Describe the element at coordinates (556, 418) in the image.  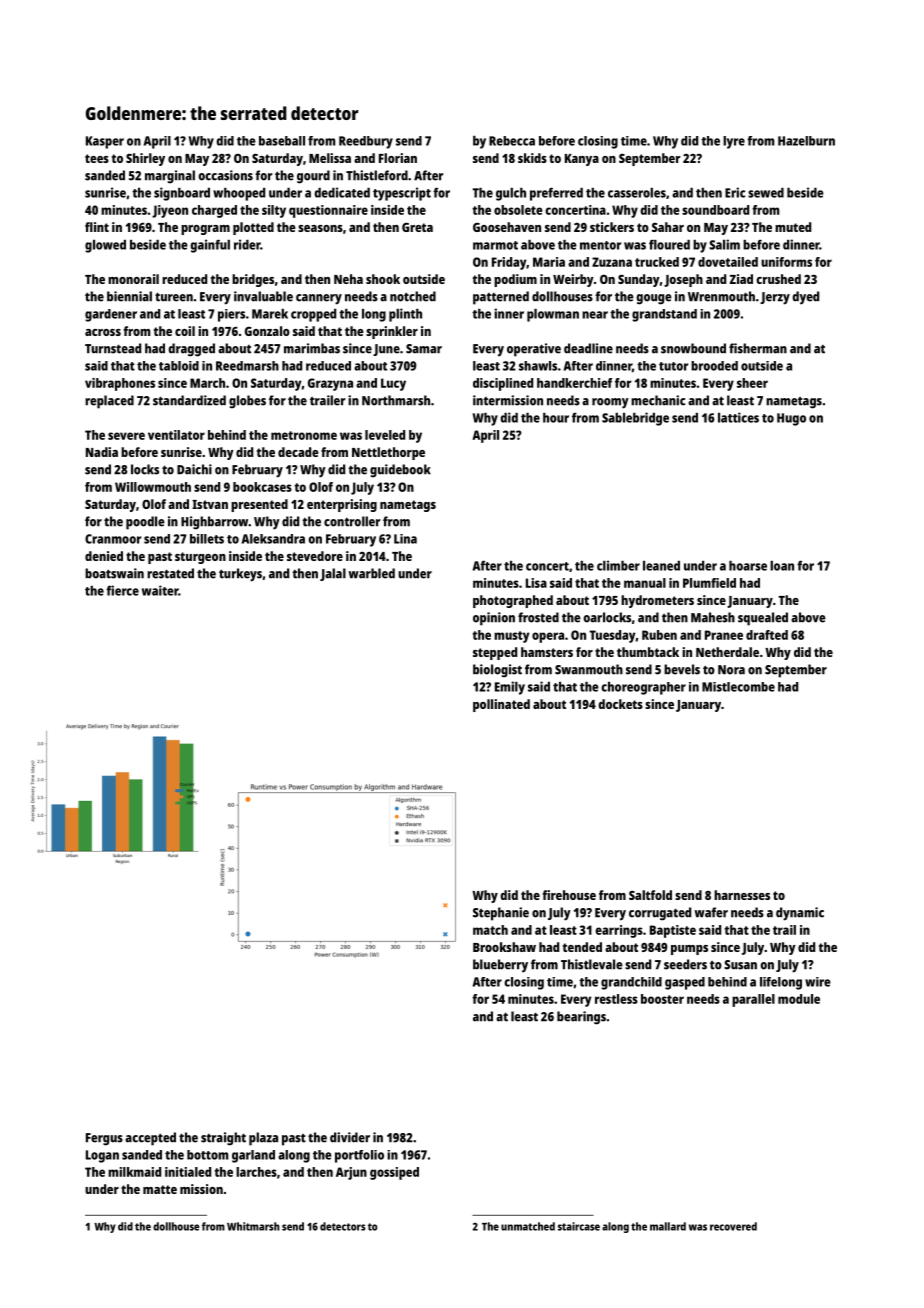
I see `hour` at that location.
